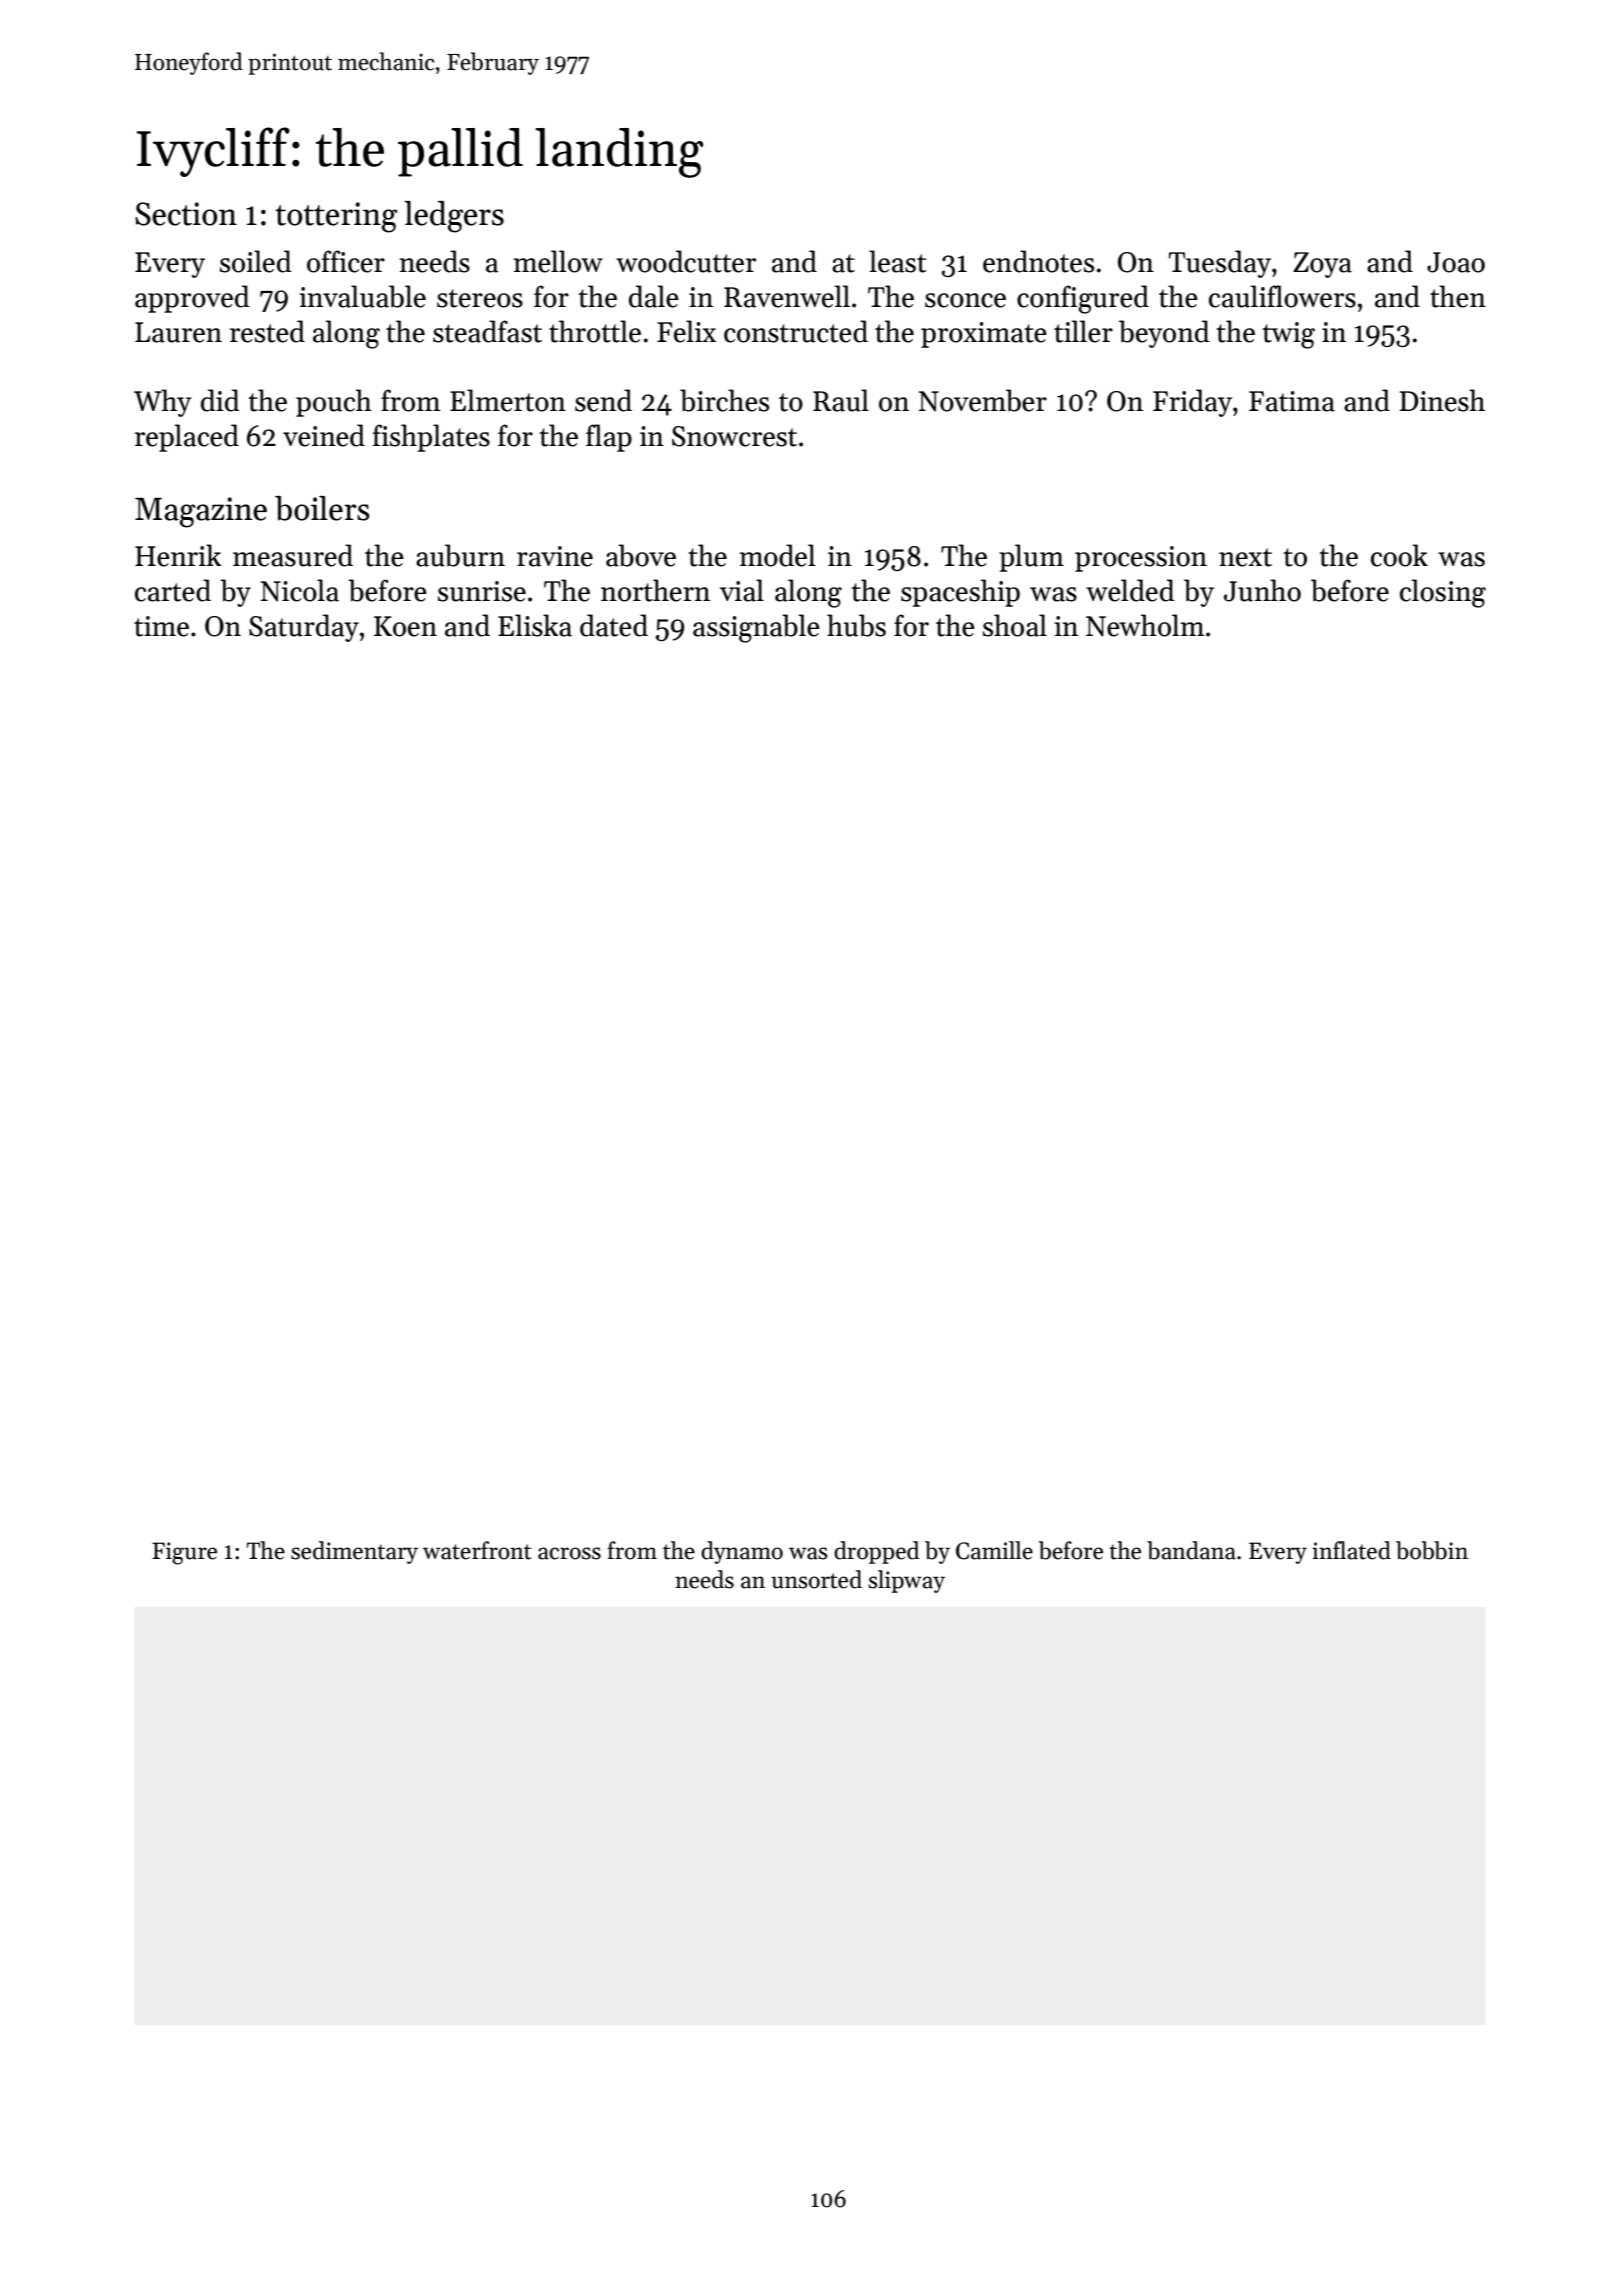  What do you see at coordinates (405, 626) in the screenshot?
I see `Koen` at bounding box center [405, 626].
